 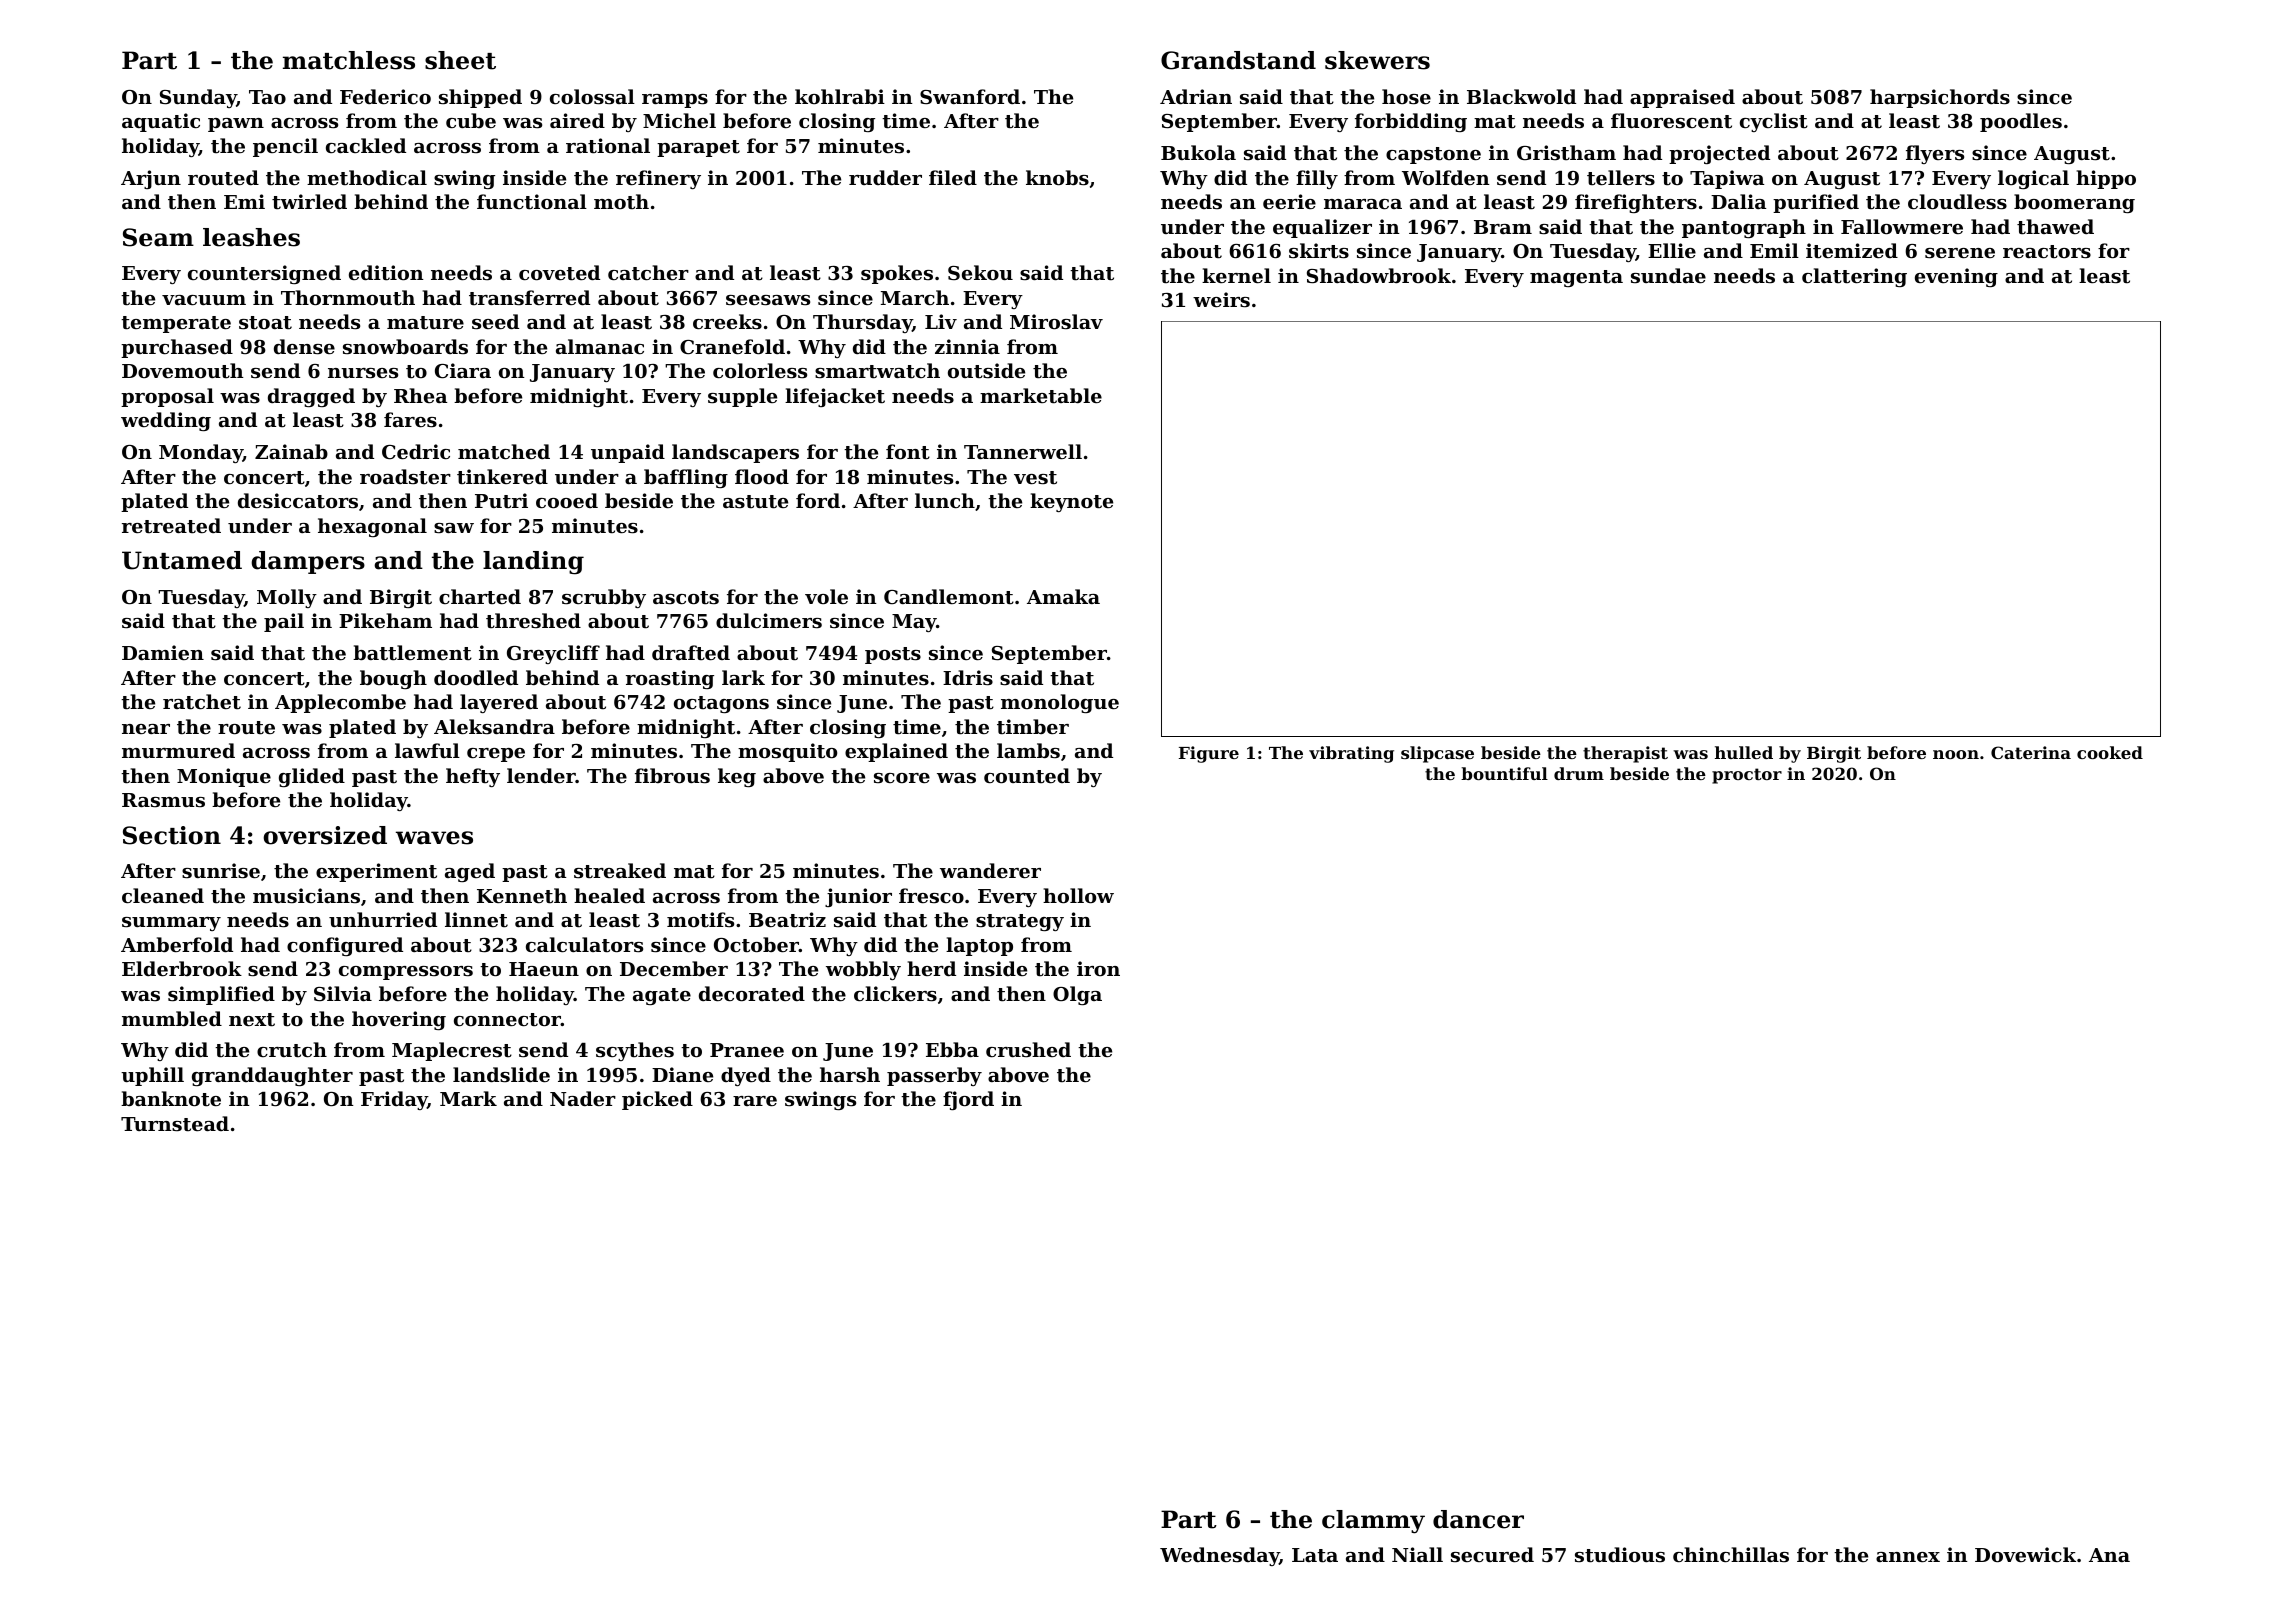 What do you see at coordinates (1071, 502) in the screenshot?
I see `keynote` at bounding box center [1071, 502].
